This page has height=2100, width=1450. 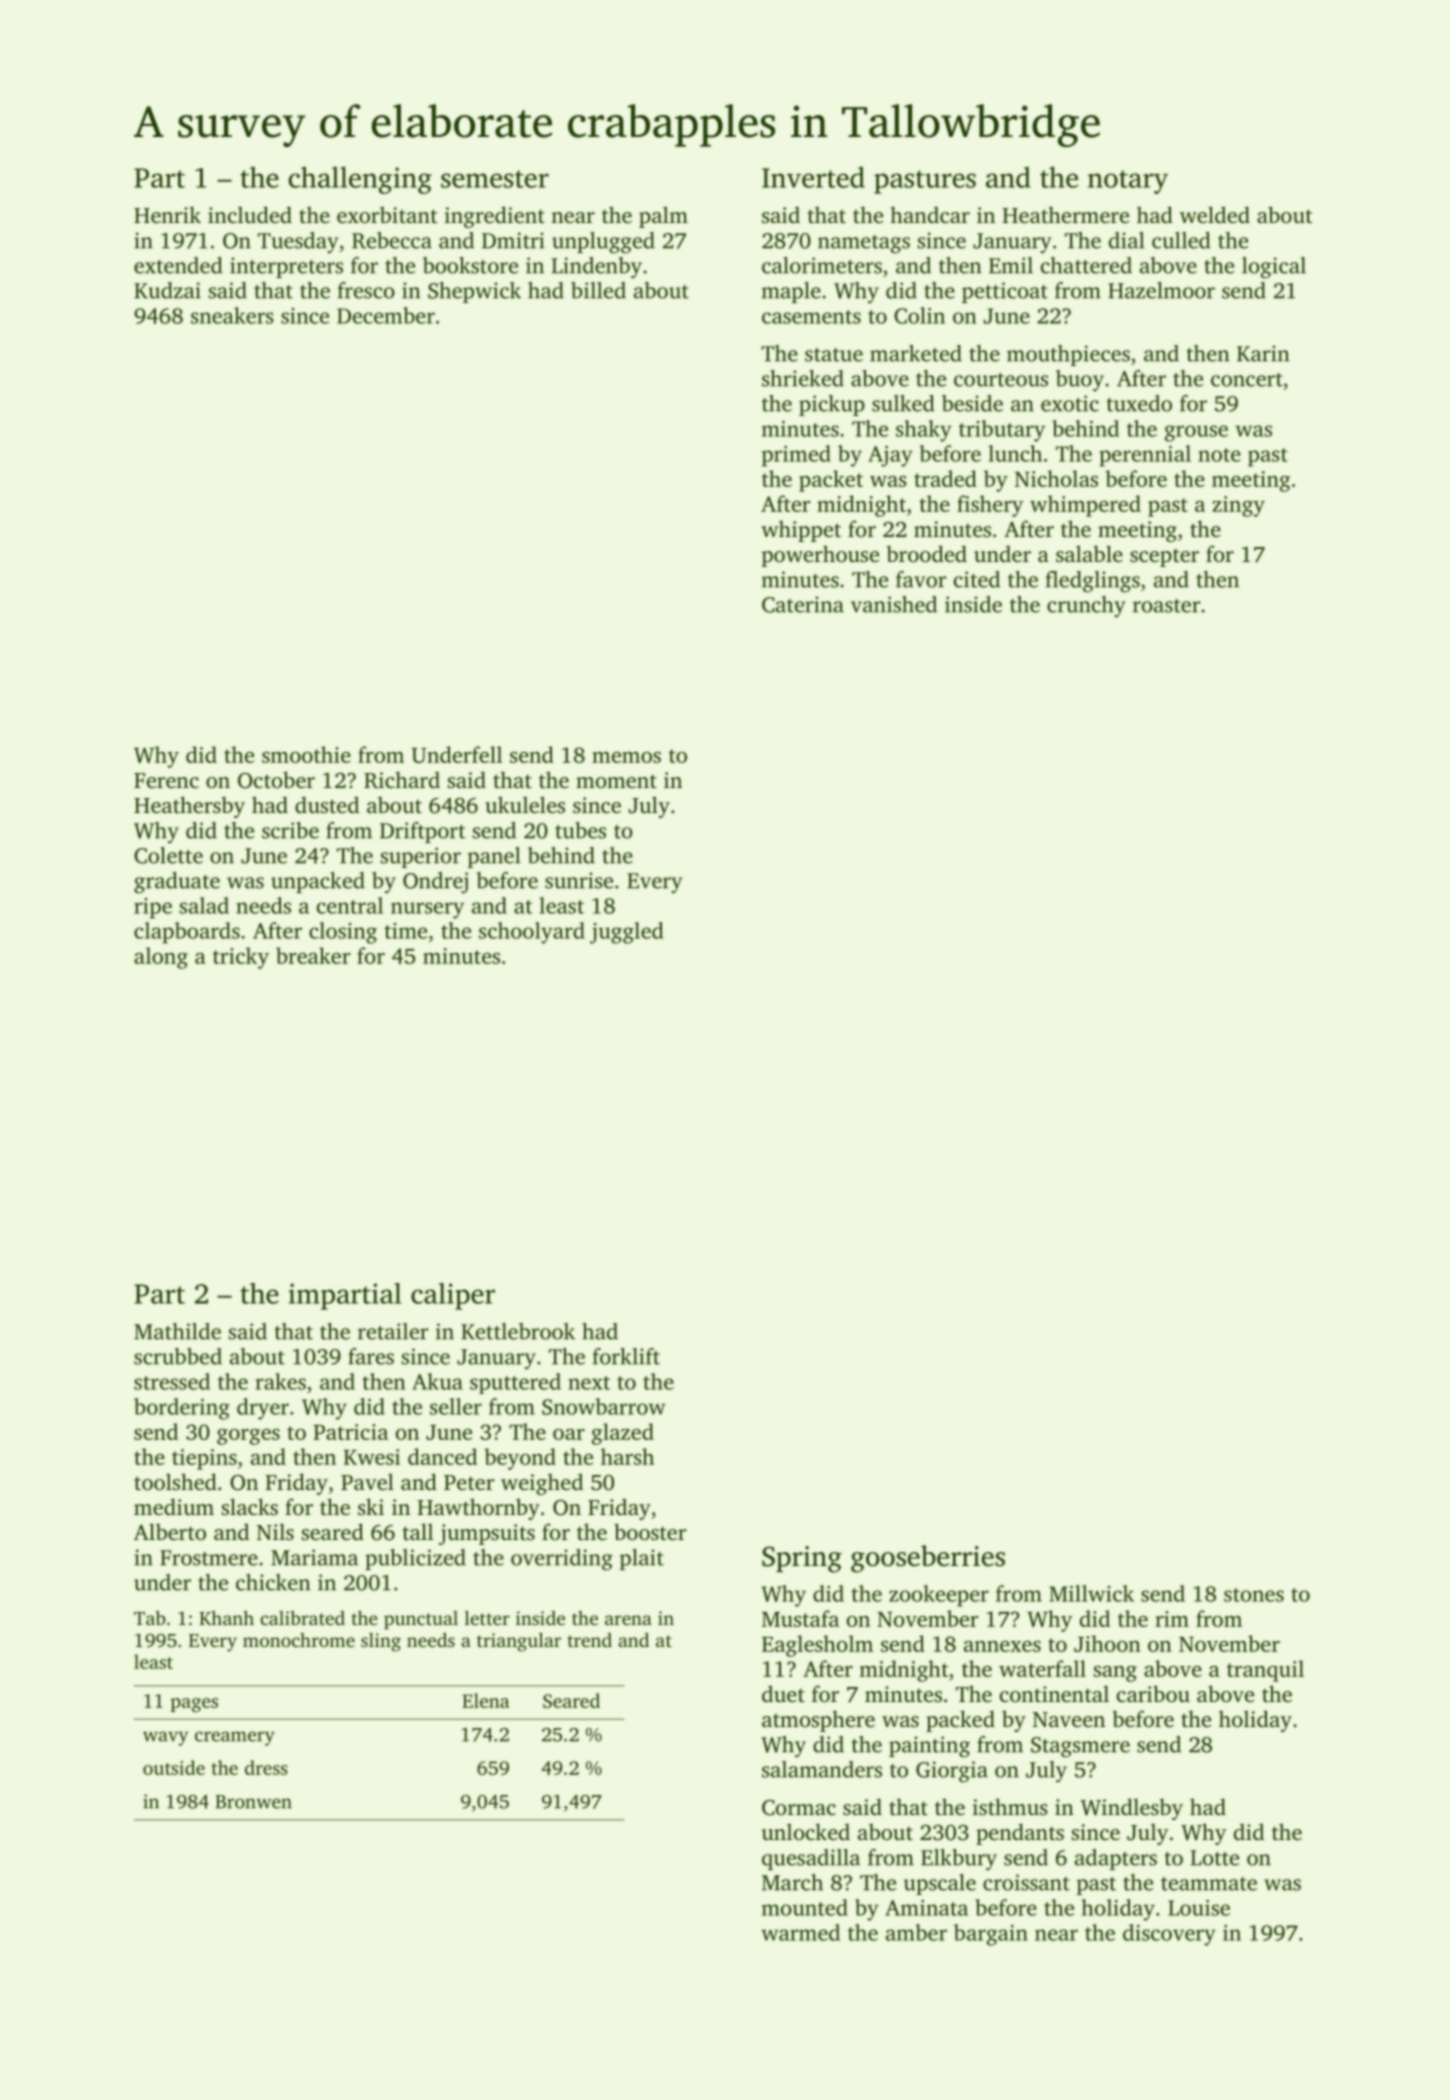 What do you see at coordinates (387, 214) in the page?
I see `exorbitant` at bounding box center [387, 214].
